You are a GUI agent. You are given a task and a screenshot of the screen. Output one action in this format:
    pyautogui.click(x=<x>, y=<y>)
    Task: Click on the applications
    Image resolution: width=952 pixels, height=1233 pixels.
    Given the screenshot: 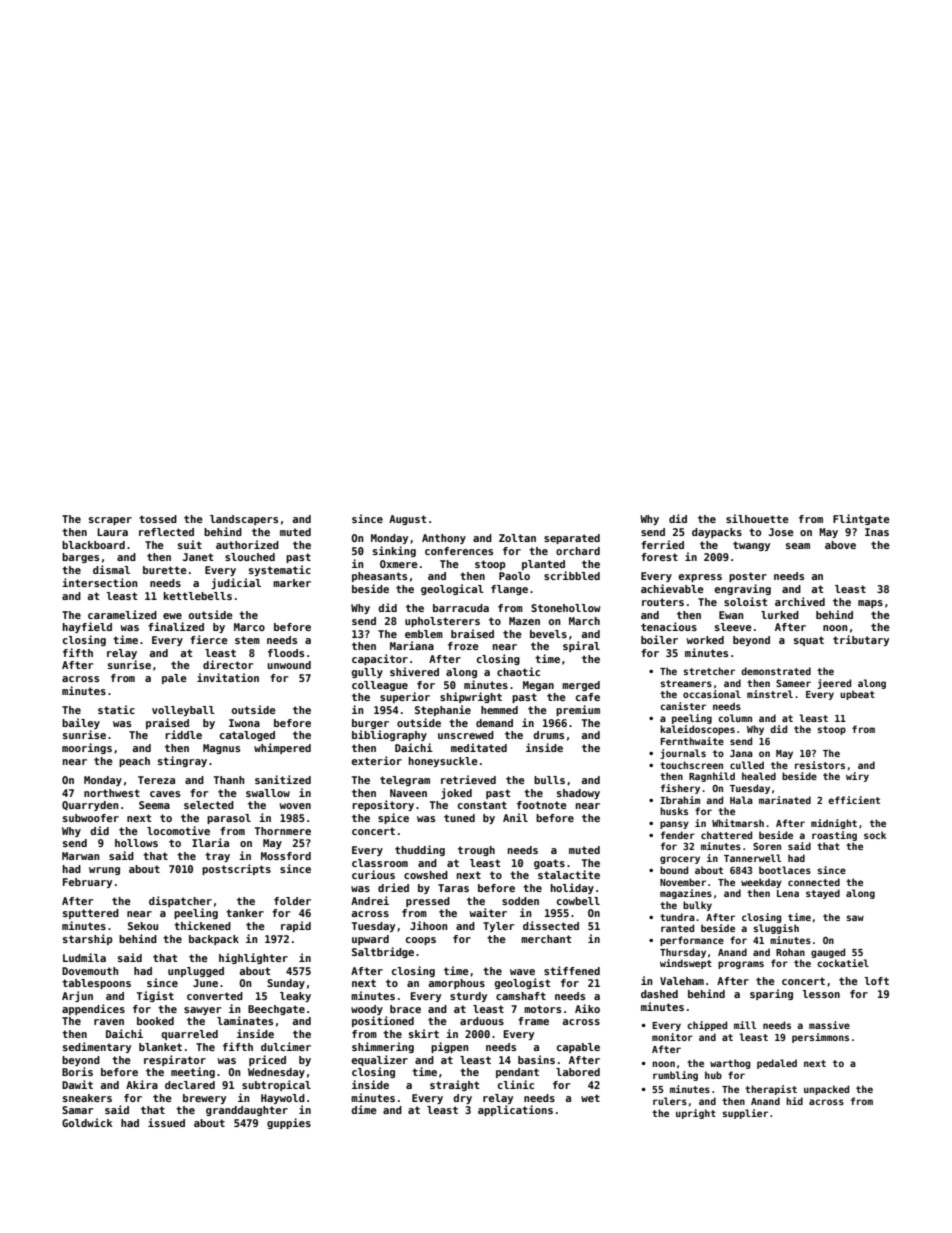 What is the action you would take?
    pyautogui.click(x=515, y=1110)
